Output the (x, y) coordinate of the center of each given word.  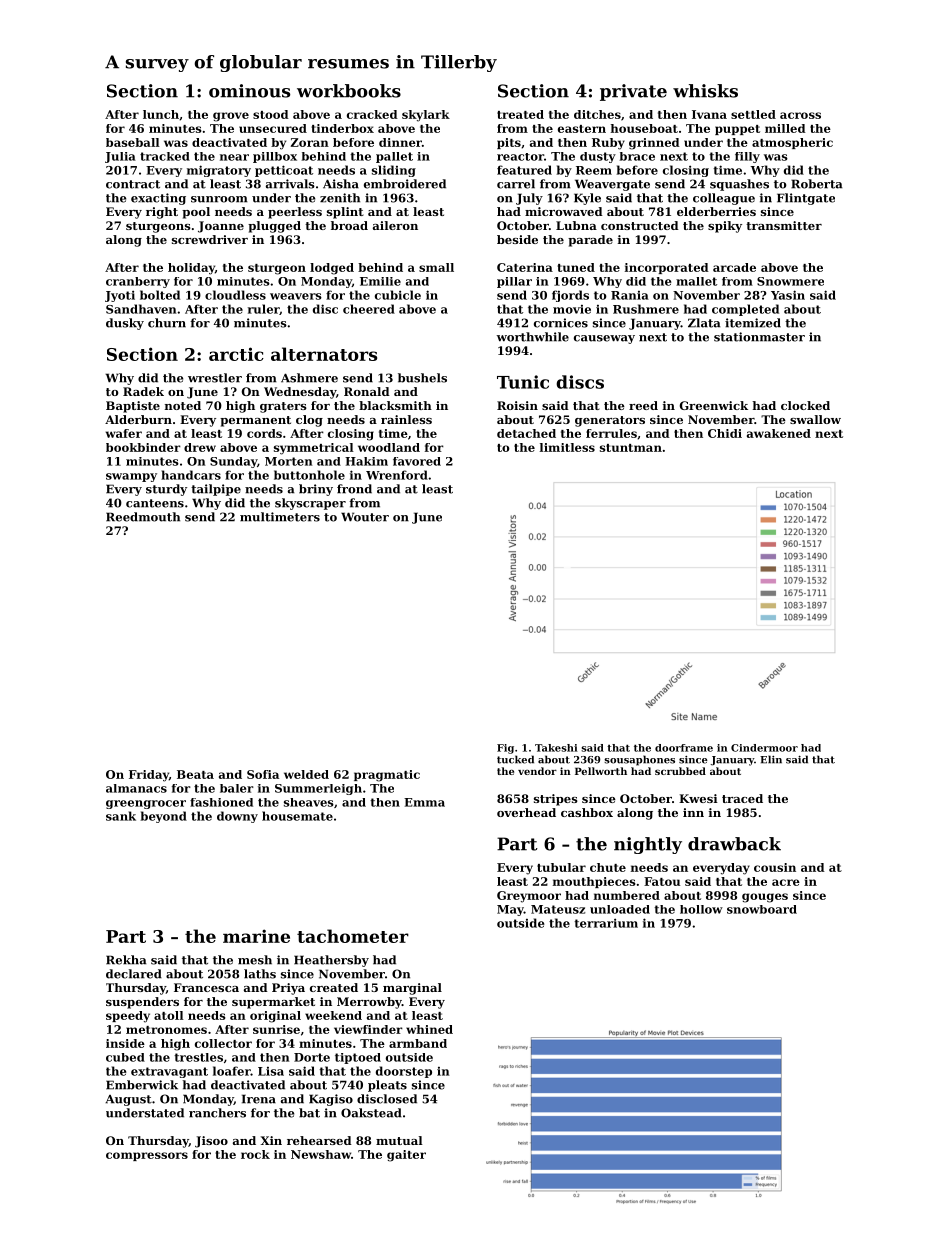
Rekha (126, 960)
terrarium (606, 923)
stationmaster (759, 337)
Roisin (517, 405)
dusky (125, 324)
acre (786, 882)
